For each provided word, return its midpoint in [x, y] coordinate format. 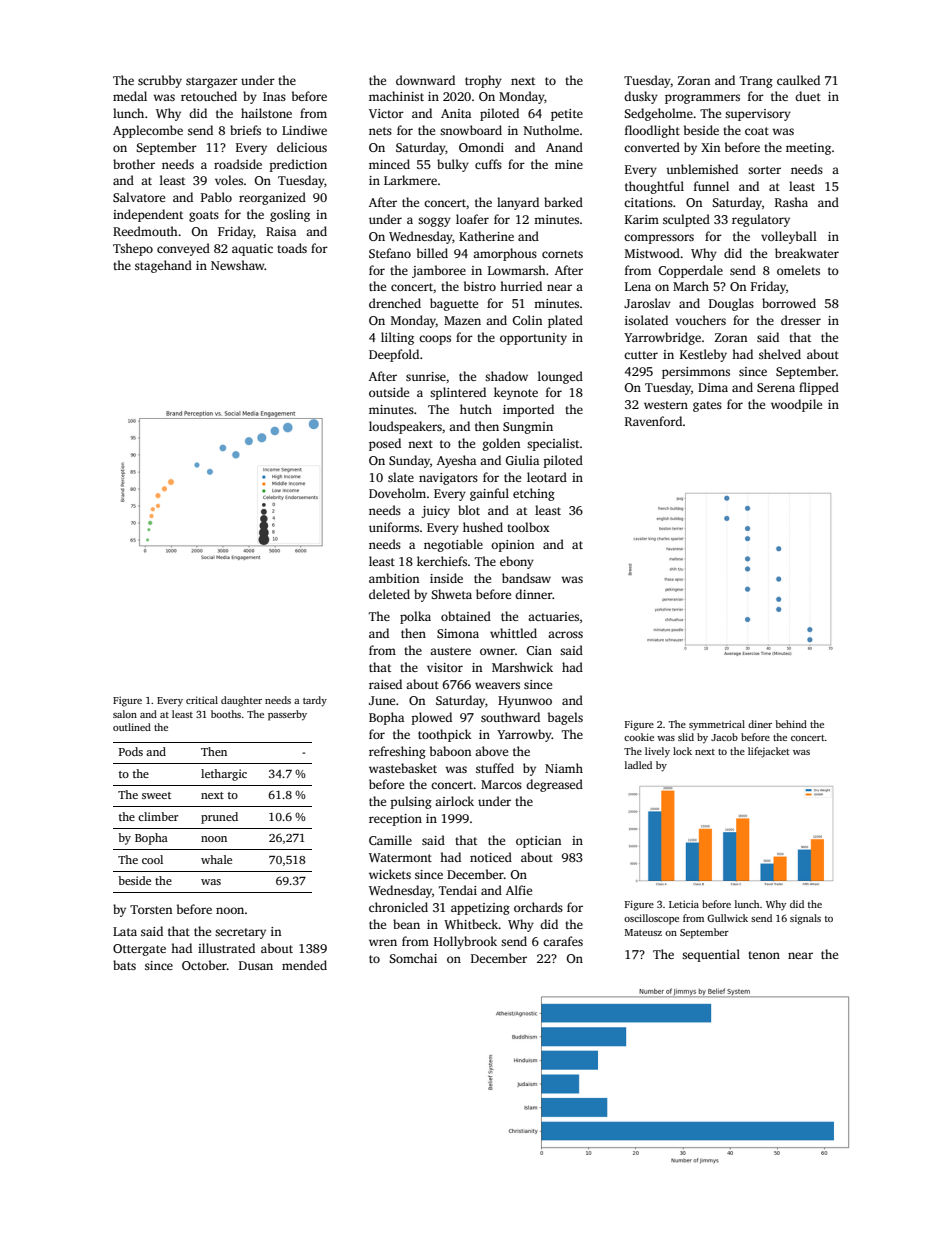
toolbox [528, 527]
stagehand [163, 266]
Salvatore [139, 197]
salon [125, 714]
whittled [513, 633]
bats [124, 965]
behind [791, 724]
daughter [241, 701]
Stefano [390, 253]
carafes [563, 941]
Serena [776, 387]
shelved [780, 354]
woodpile [796, 405]
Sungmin [528, 428]
